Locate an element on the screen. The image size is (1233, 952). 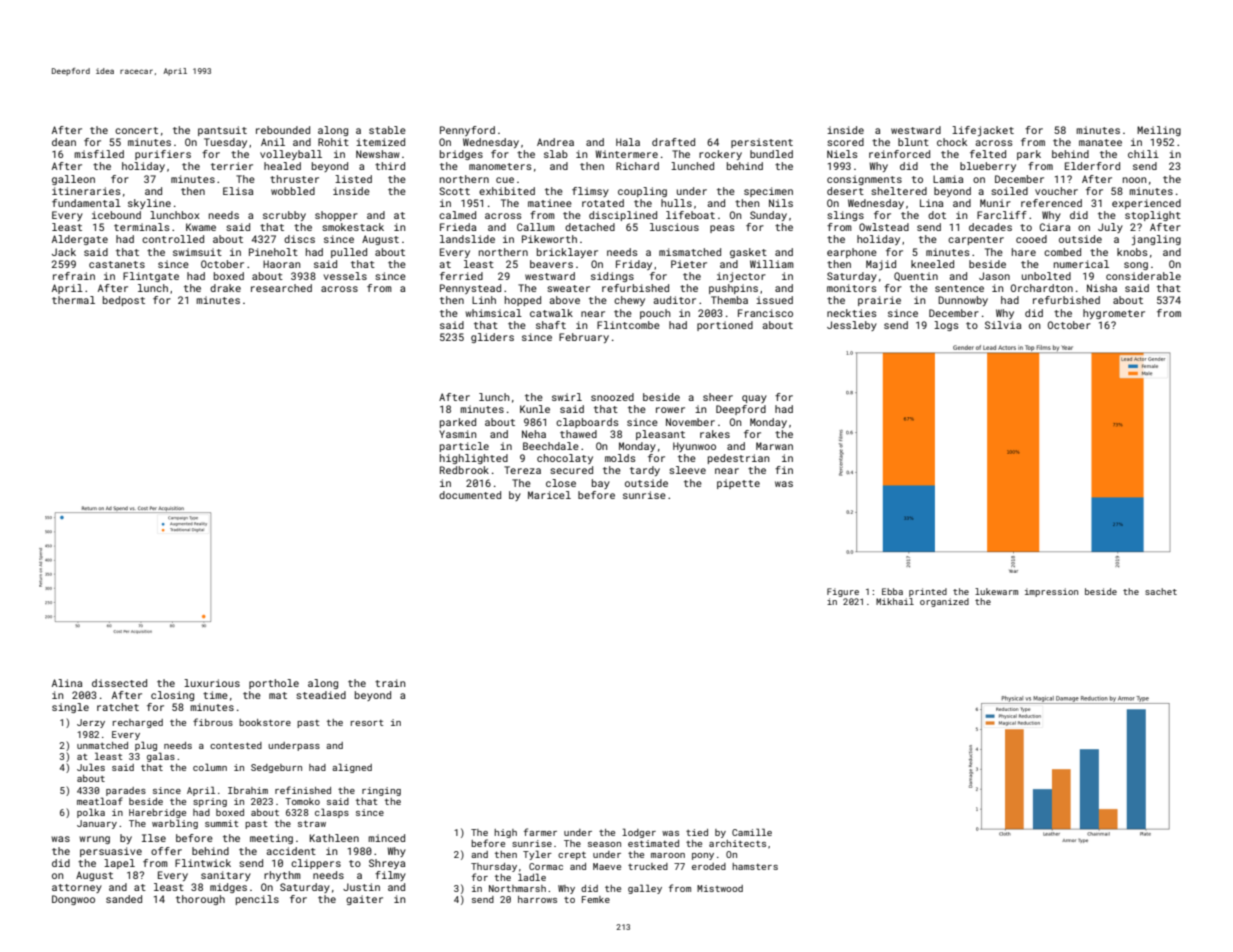
noon is located at coordinates (1134, 180).
